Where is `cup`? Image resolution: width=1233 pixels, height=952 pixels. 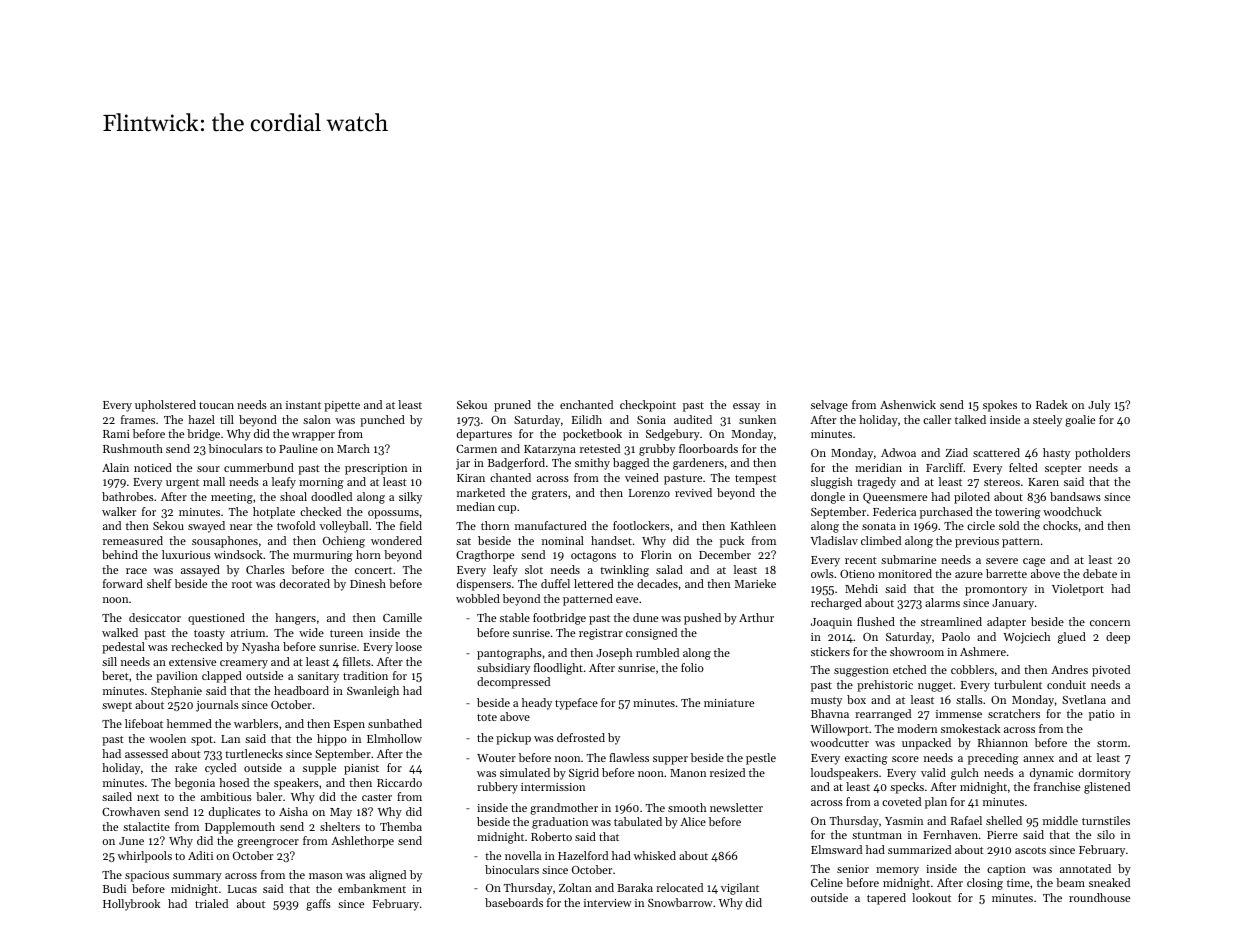
cup is located at coordinates (507, 509).
